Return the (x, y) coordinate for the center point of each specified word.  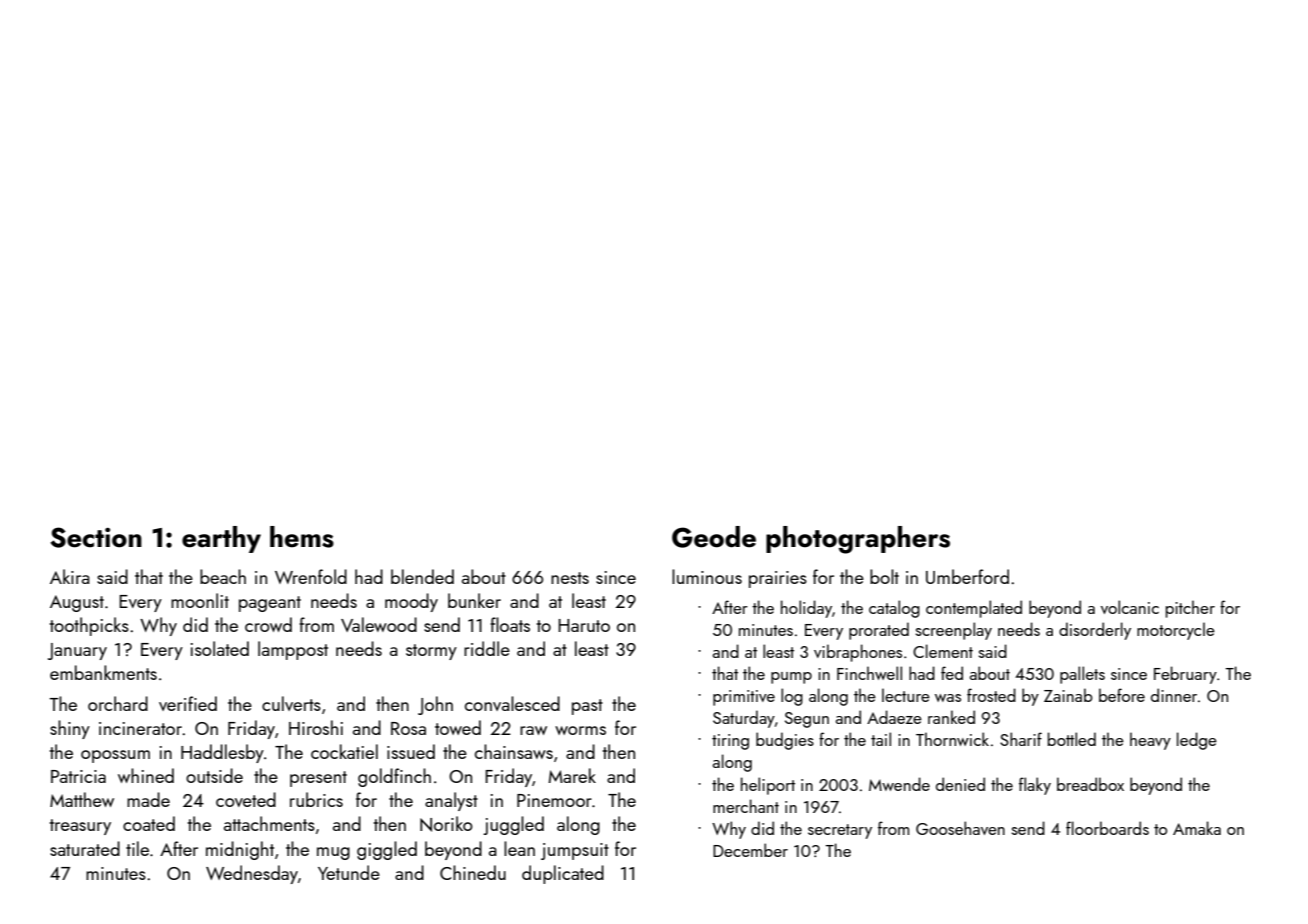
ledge (1197, 741)
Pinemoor (554, 800)
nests (570, 578)
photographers (858, 540)
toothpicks (89, 626)
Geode (714, 537)
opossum (115, 756)
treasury (80, 827)
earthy (221, 539)
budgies (785, 741)
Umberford (967, 576)
